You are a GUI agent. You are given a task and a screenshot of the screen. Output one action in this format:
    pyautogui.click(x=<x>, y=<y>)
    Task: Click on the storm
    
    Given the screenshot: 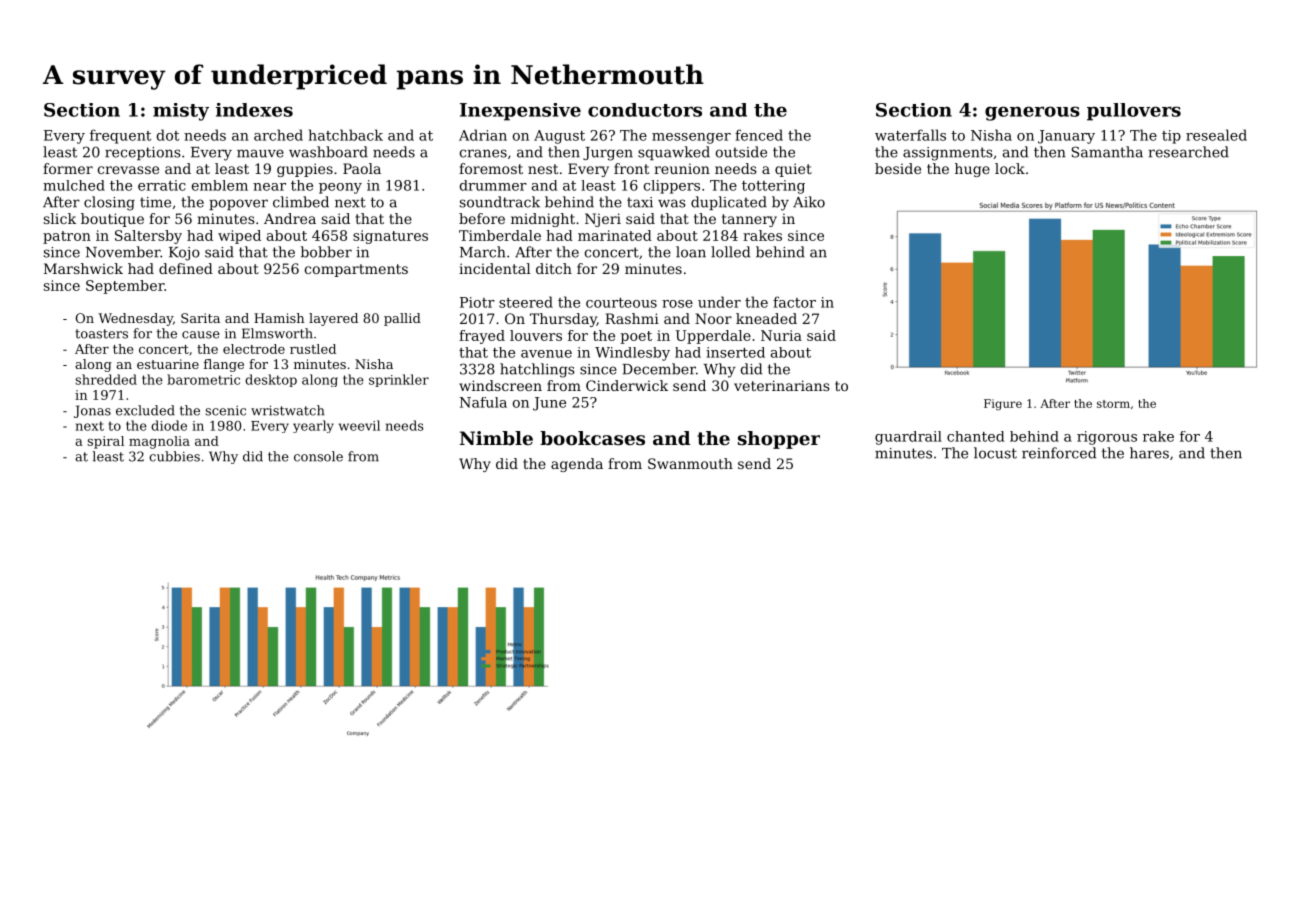 What is the action you would take?
    pyautogui.click(x=1113, y=404)
